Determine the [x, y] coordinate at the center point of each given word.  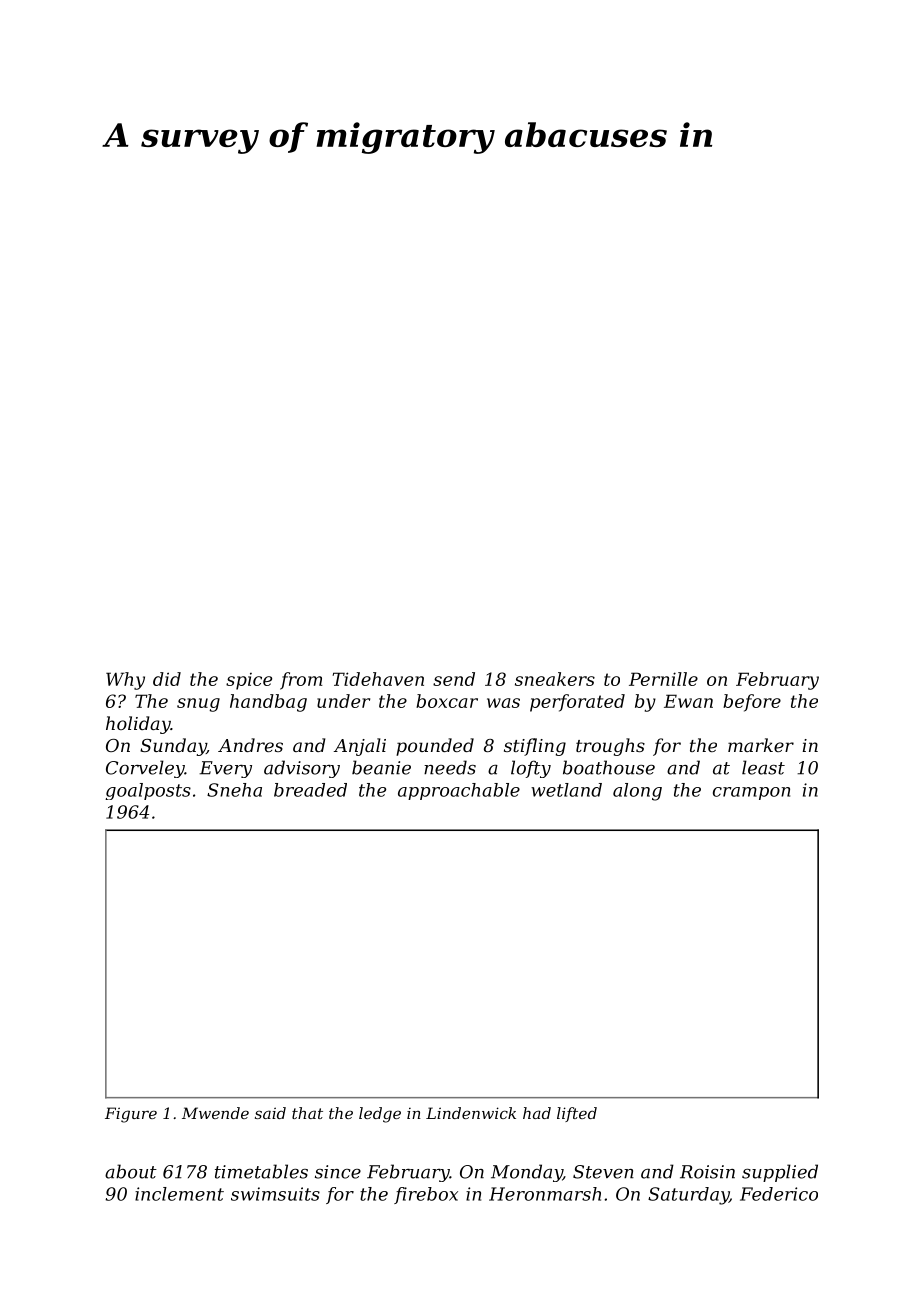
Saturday [688, 1196]
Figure [131, 1115]
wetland [566, 790]
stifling [535, 747]
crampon [751, 793]
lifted [577, 1114]
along [637, 792]
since [338, 1172]
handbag [268, 703]
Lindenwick [471, 1113]
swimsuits [275, 1194]
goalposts [148, 791]
